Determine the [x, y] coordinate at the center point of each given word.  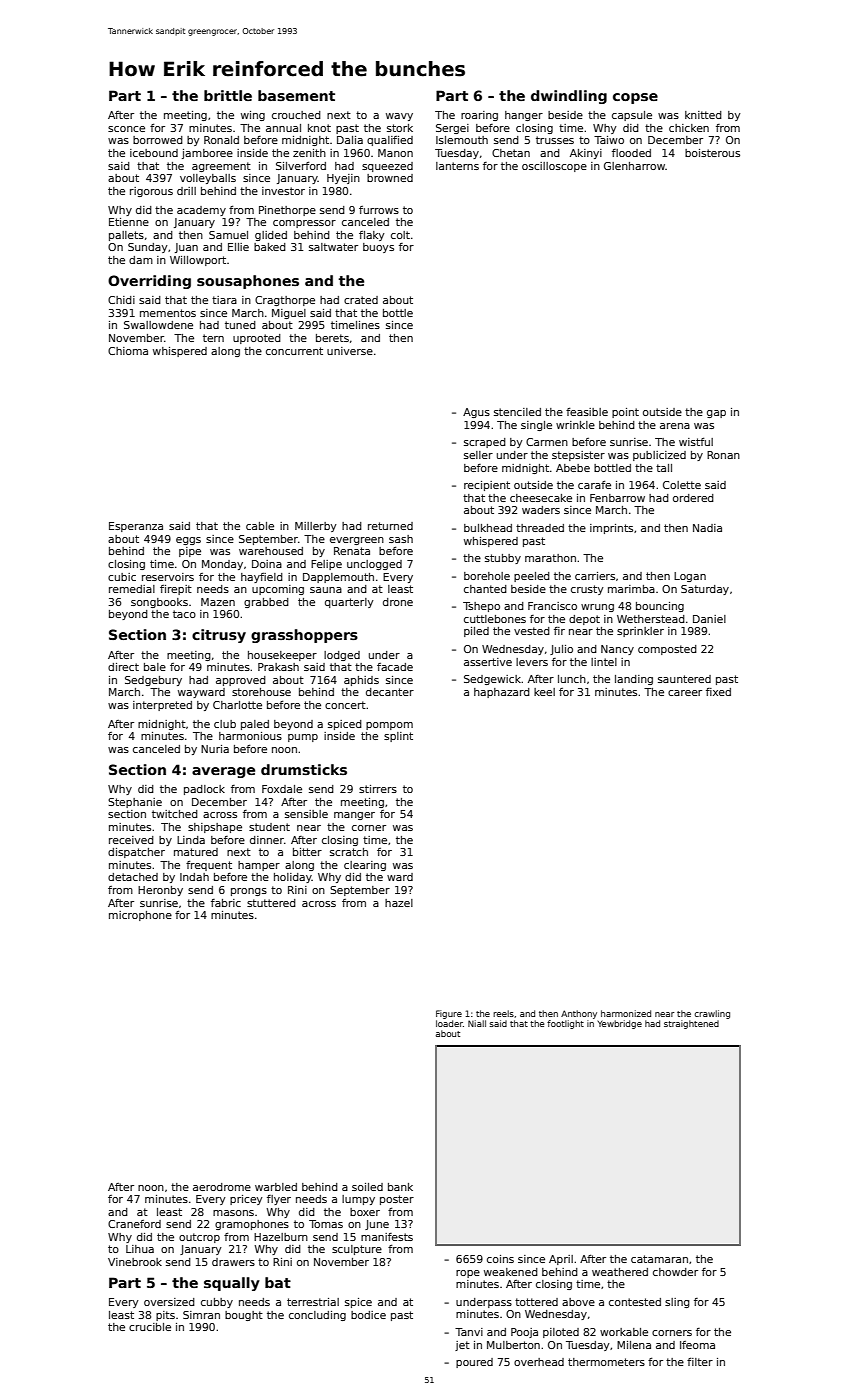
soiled [367, 1187]
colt [400, 235]
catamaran [659, 1259]
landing [634, 680]
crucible [150, 1327]
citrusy [219, 636]
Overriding [149, 282]
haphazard [502, 693]
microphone [140, 916]
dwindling [569, 97]
